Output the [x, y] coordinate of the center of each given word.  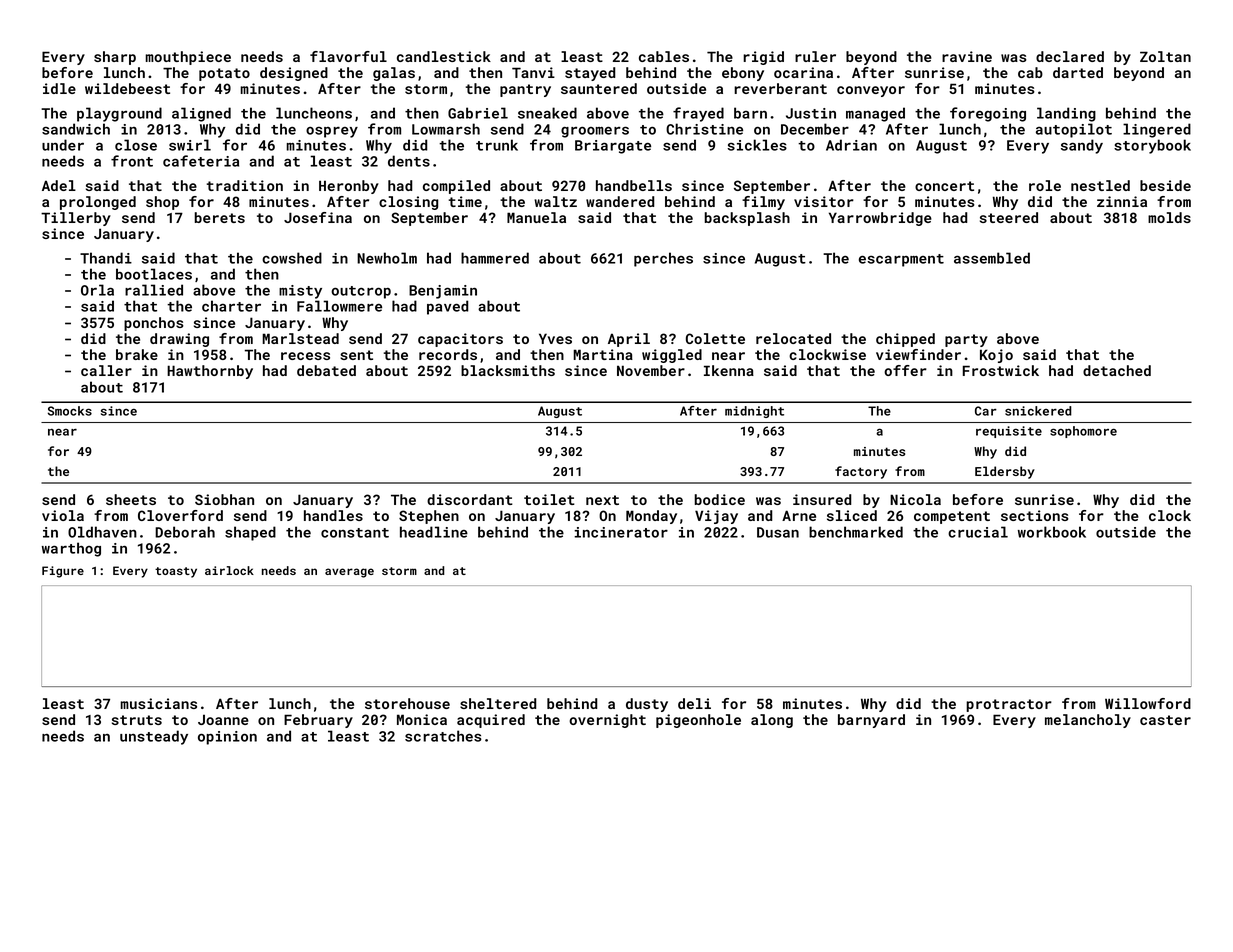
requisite [1009, 432]
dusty [647, 705]
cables [664, 56]
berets [219, 217]
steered [1009, 217]
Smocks [70, 411]
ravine [967, 56]
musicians [158, 703]
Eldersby [1005, 472]
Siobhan [224, 499]
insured [822, 499]
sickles [757, 145]
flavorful [348, 56]
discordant [470, 499]
